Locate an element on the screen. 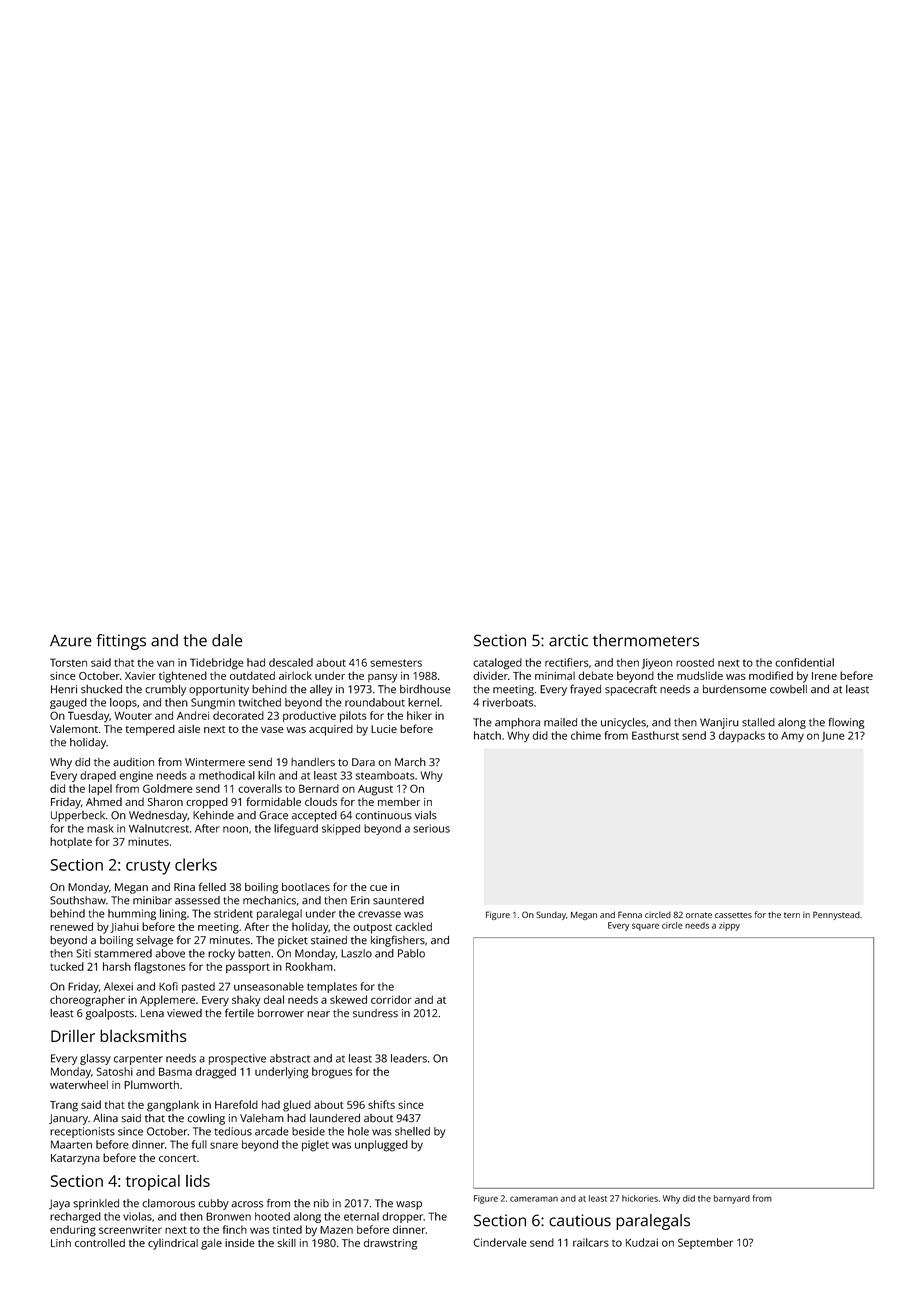 The image size is (924, 1308). Sunday is located at coordinates (551, 915).
